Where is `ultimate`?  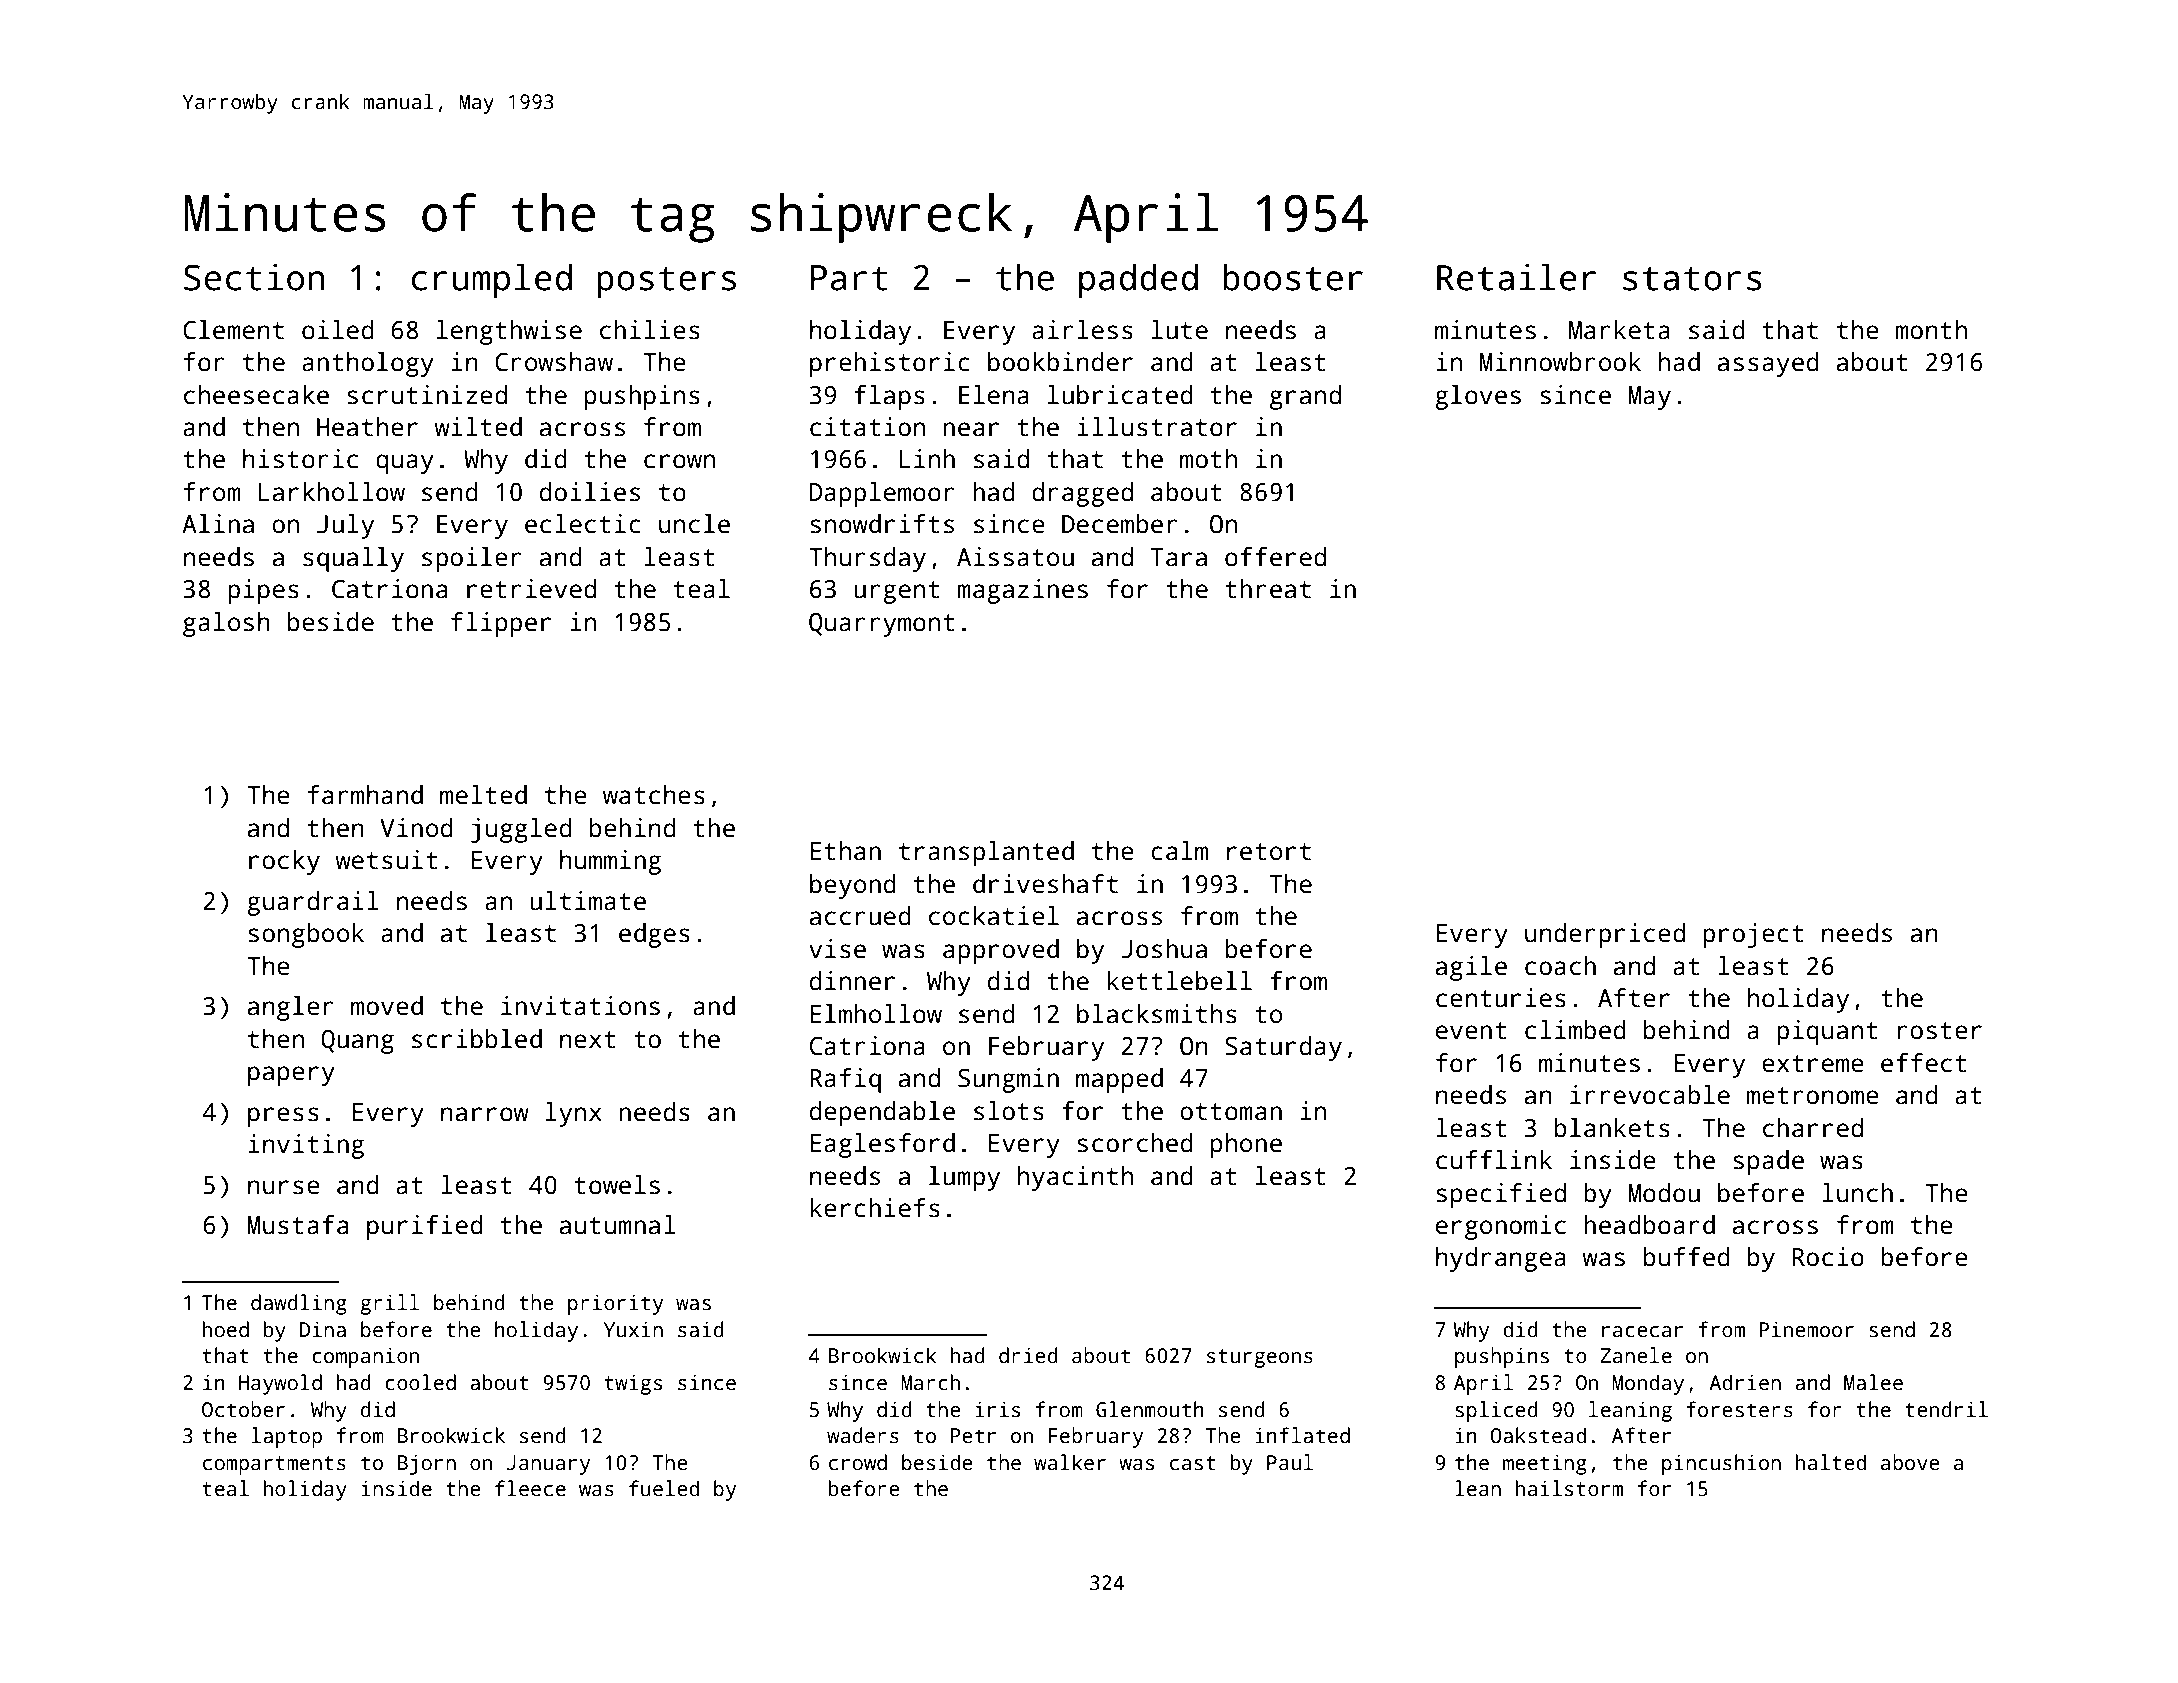
ultimate is located at coordinates (588, 901).
